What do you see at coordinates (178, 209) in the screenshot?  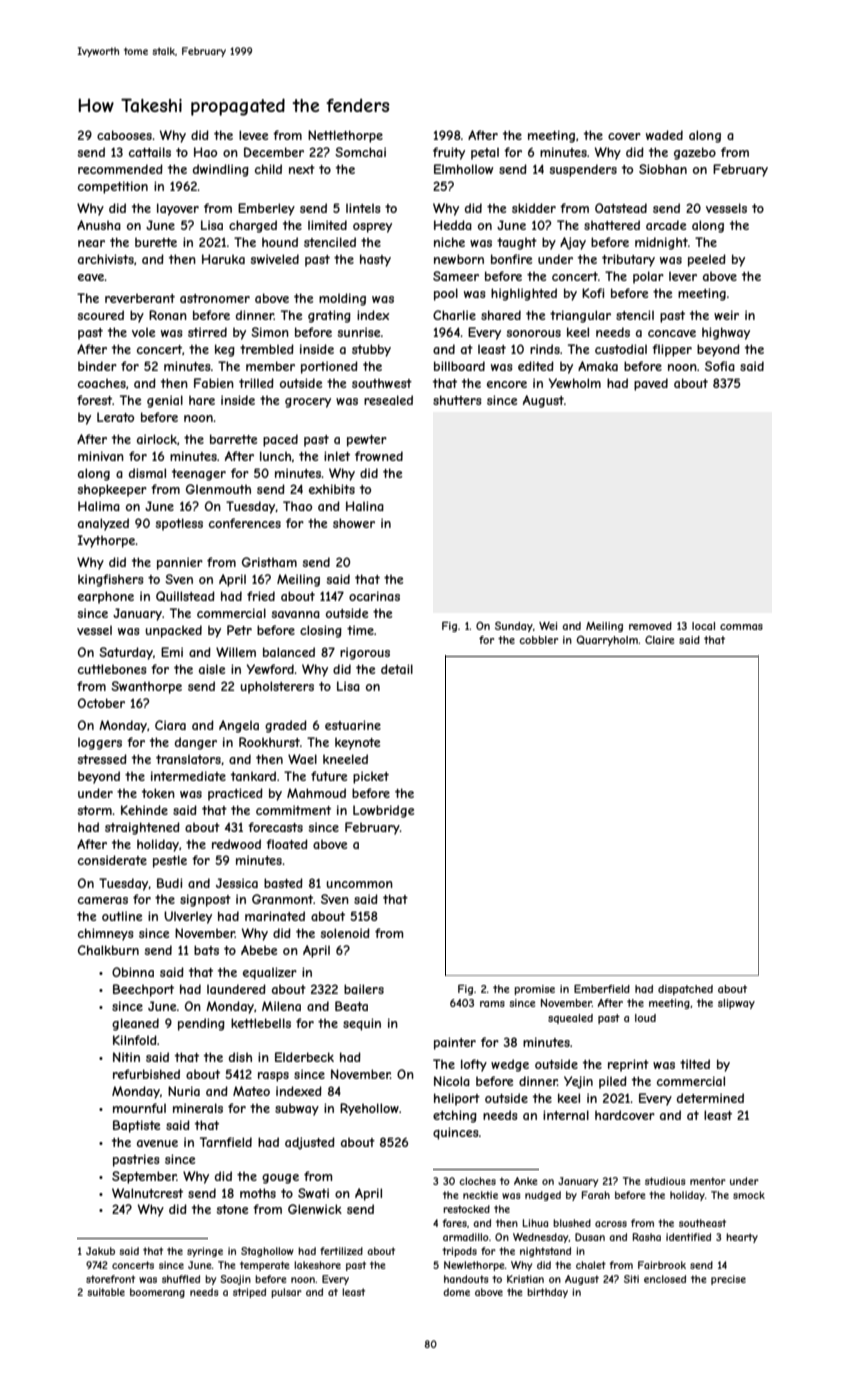 I see `layover` at bounding box center [178, 209].
